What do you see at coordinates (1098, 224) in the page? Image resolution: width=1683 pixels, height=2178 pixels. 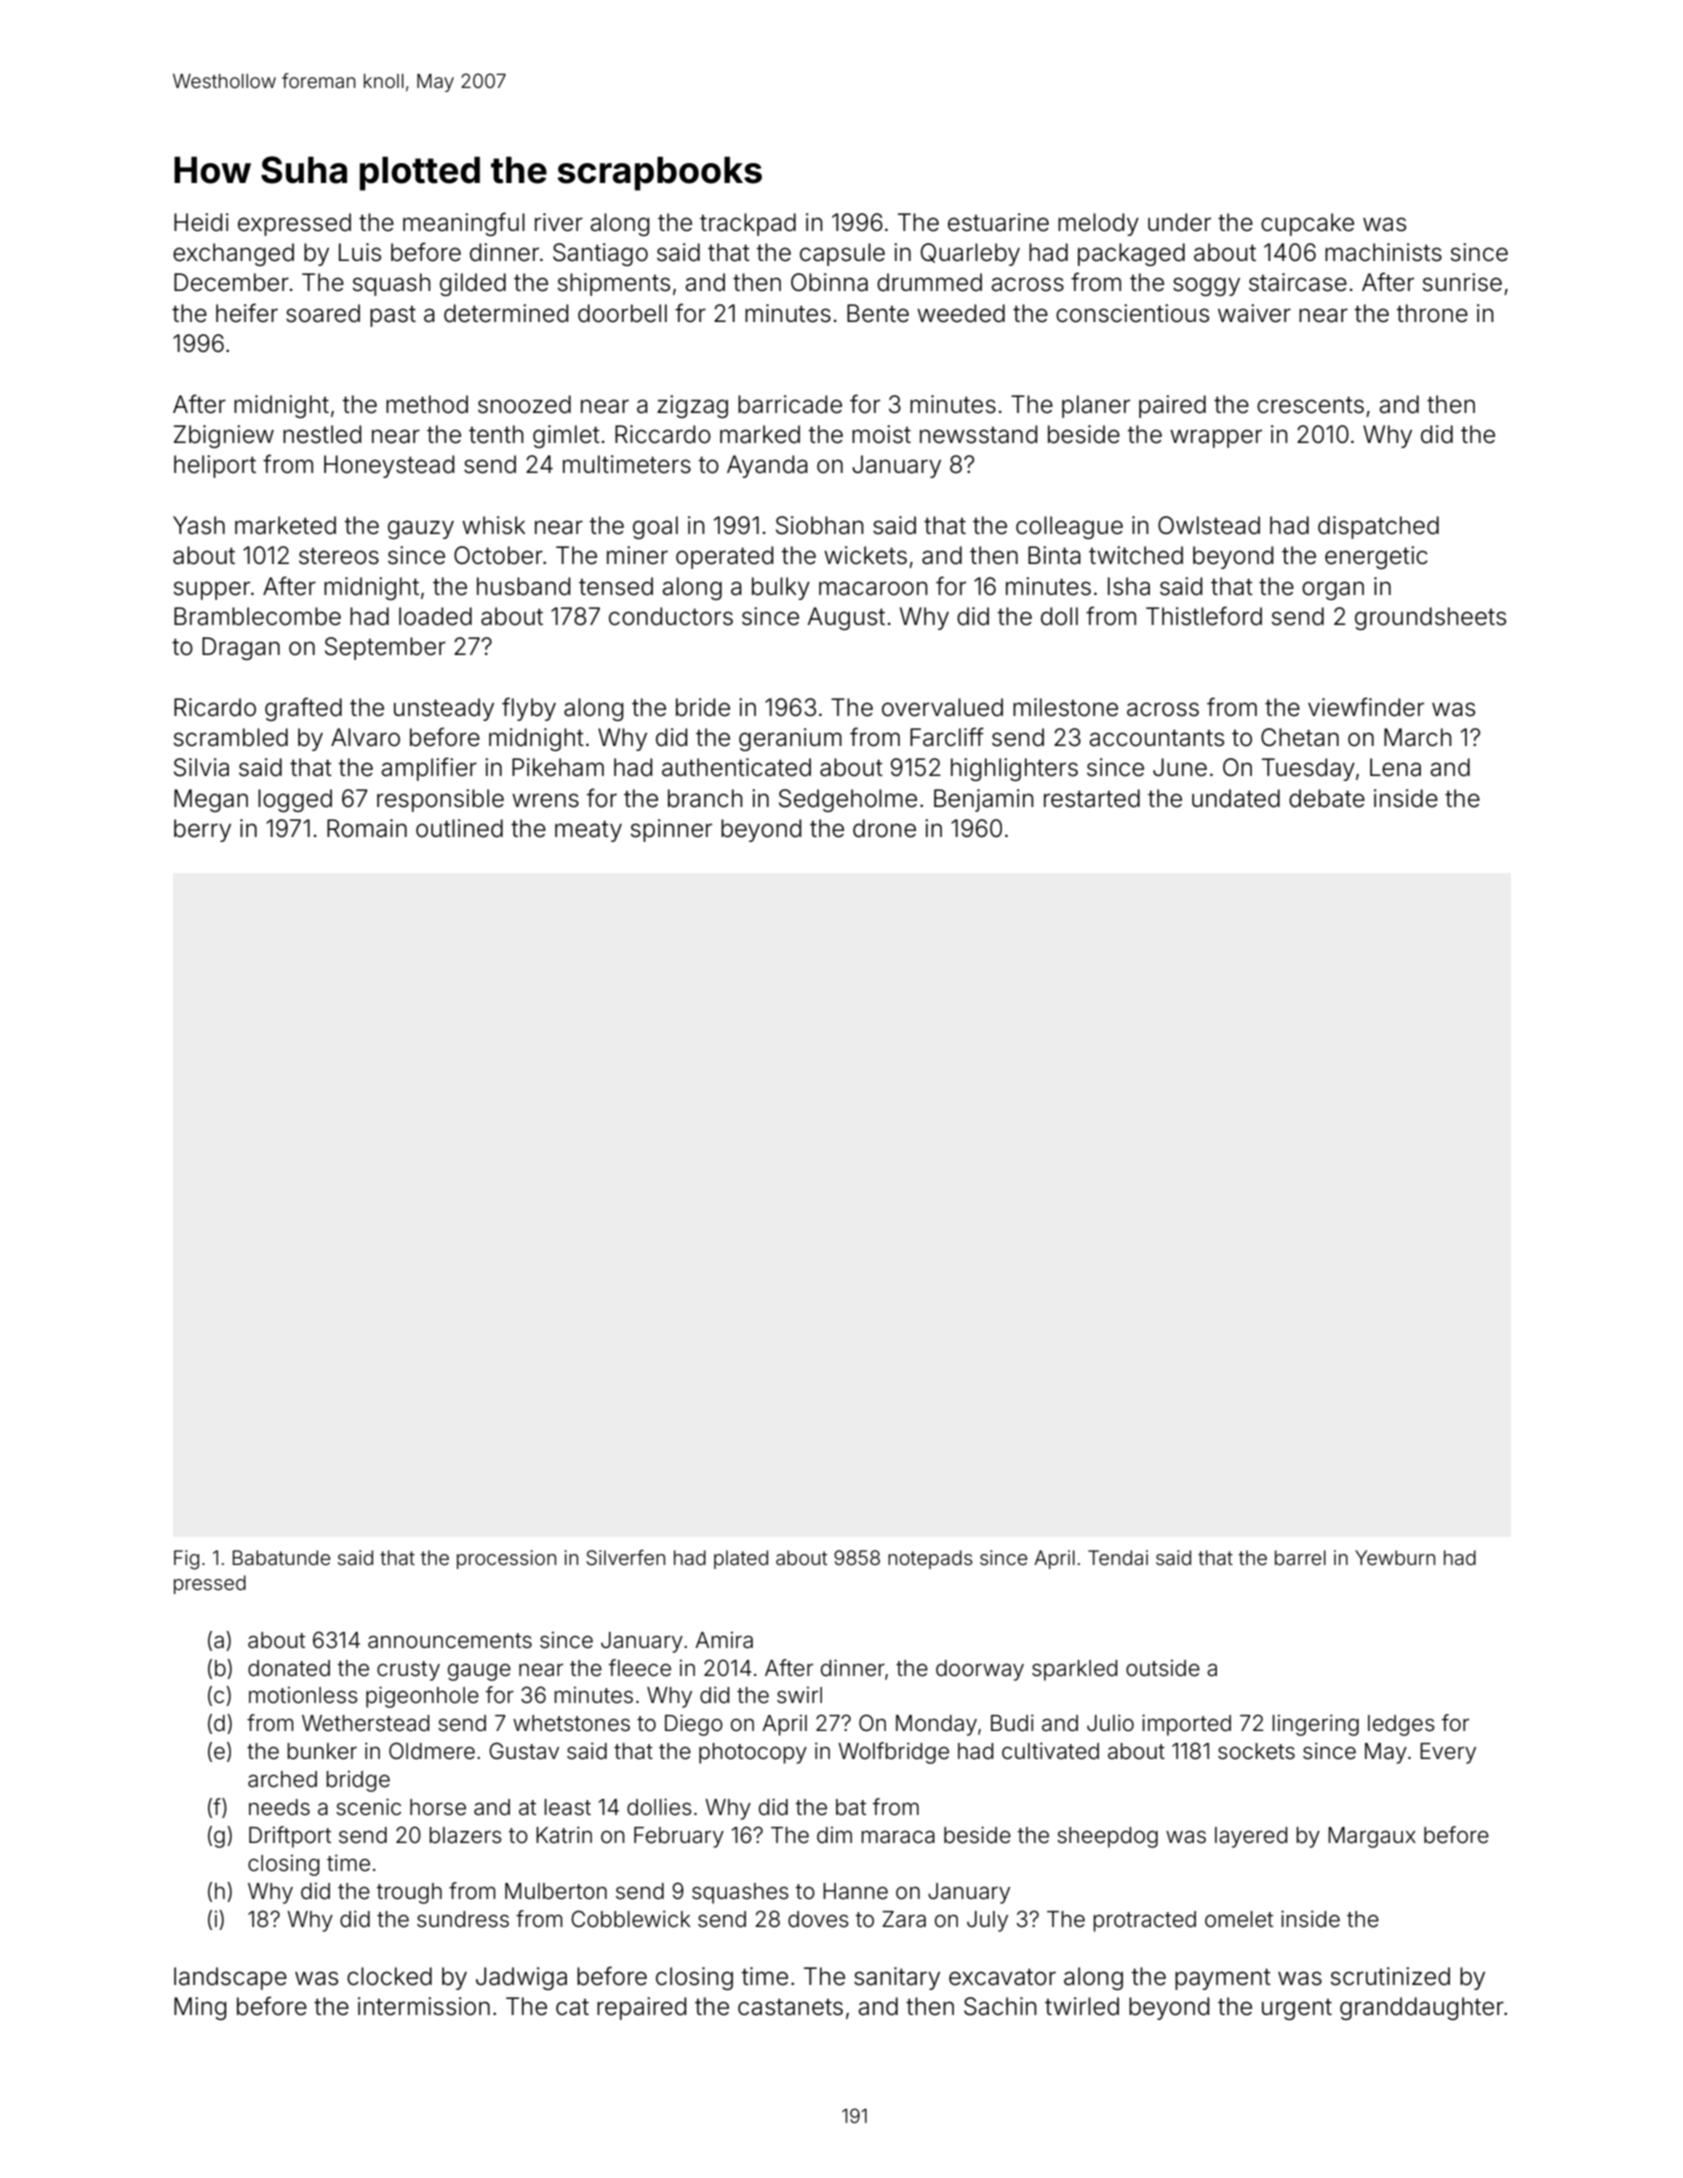 I see `melody` at bounding box center [1098, 224].
